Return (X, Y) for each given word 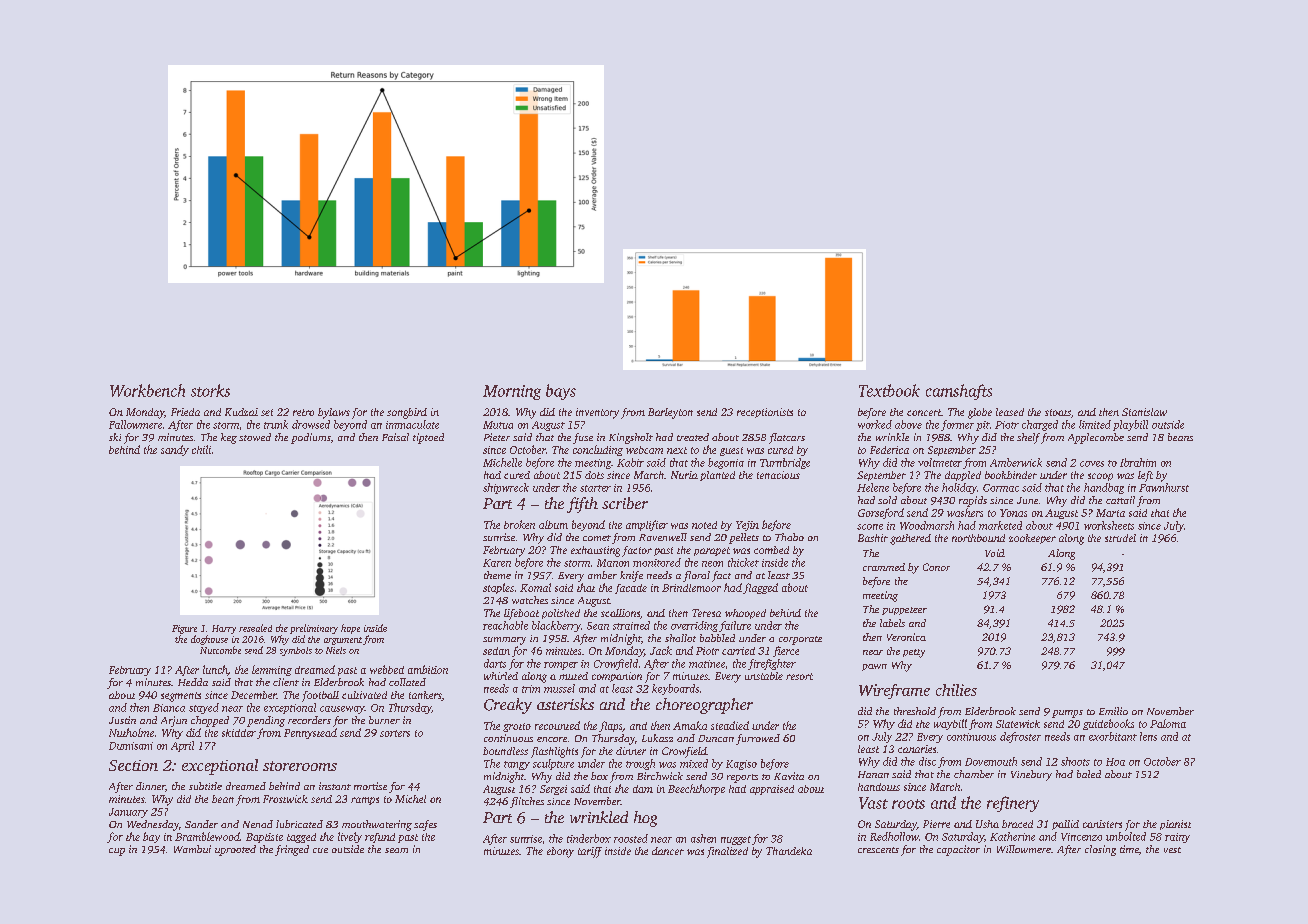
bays (561, 392)
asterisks (565, 704)
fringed (292, 850)
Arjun (174, 721)
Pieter (497, 437)
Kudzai (241, 412)
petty (914, 653)
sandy (175, 450)
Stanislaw (1144, 412)
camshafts (959, 392)
